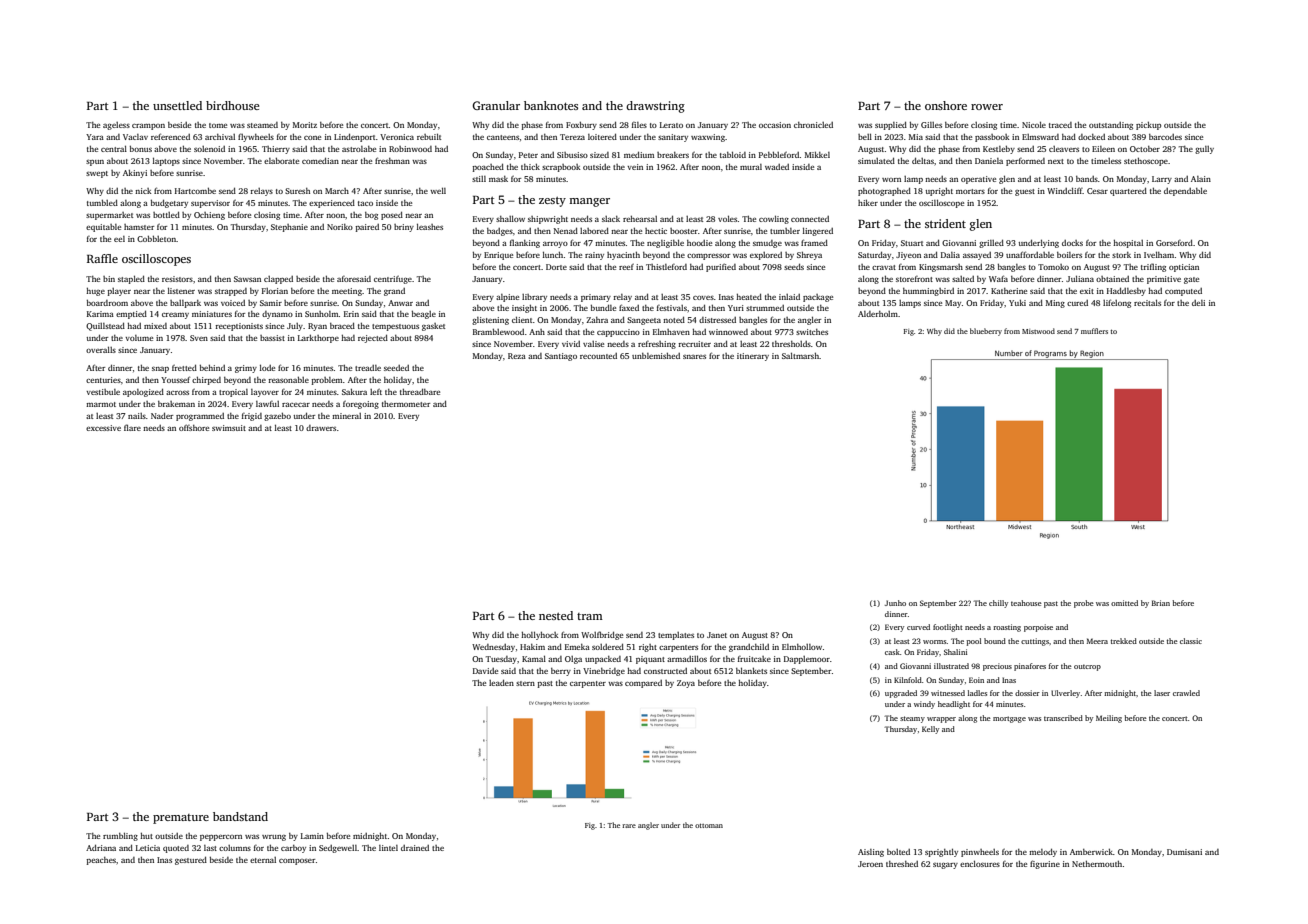 This screenshot has width=1308, height=924. What do you see at coordinates (753, 357) in the screenshot?
I see `itinerary` at bounding box center [753, 357].
